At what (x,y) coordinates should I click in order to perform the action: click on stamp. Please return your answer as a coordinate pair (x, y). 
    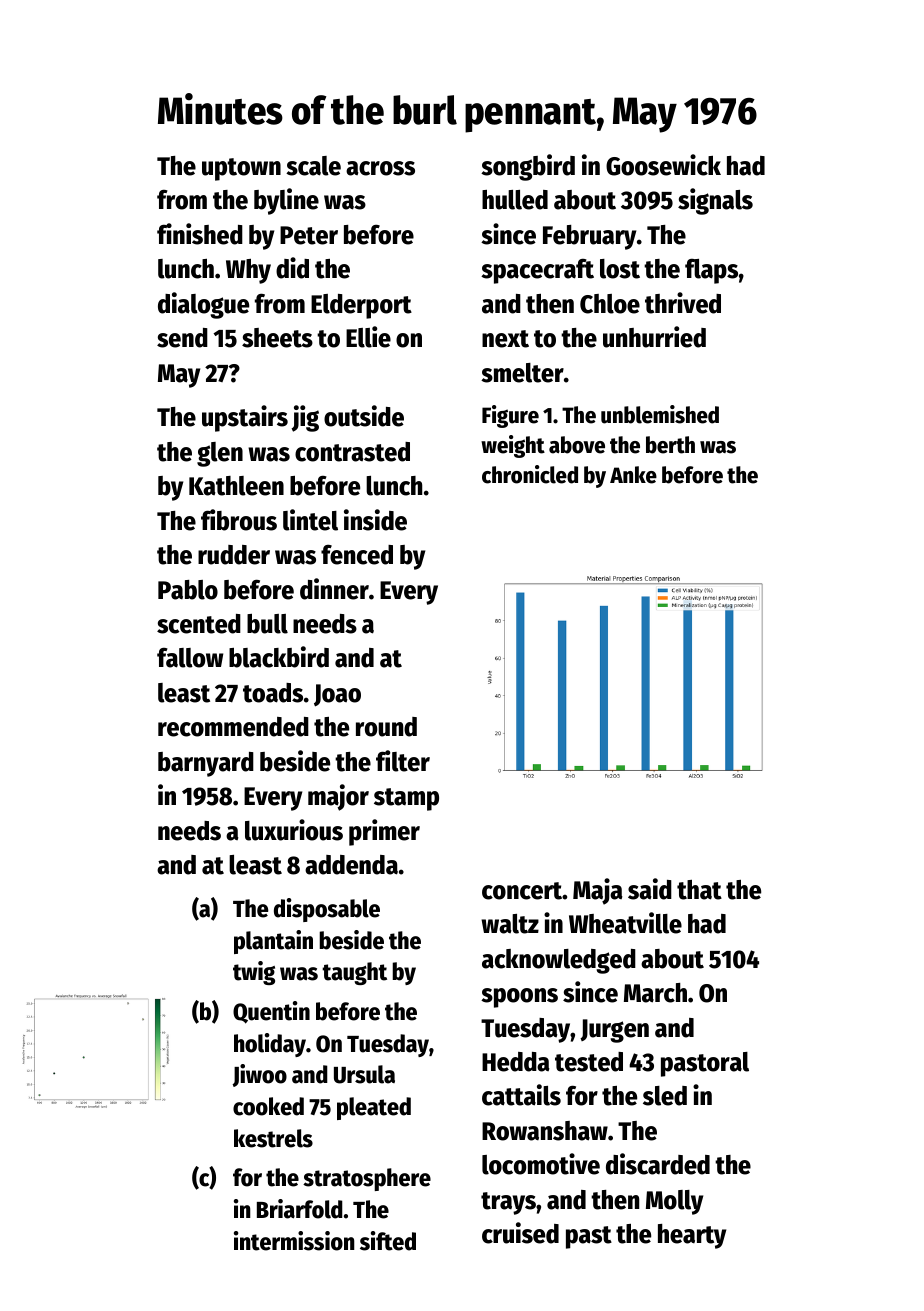
    Looking at the image, I should click on (406, 799).
